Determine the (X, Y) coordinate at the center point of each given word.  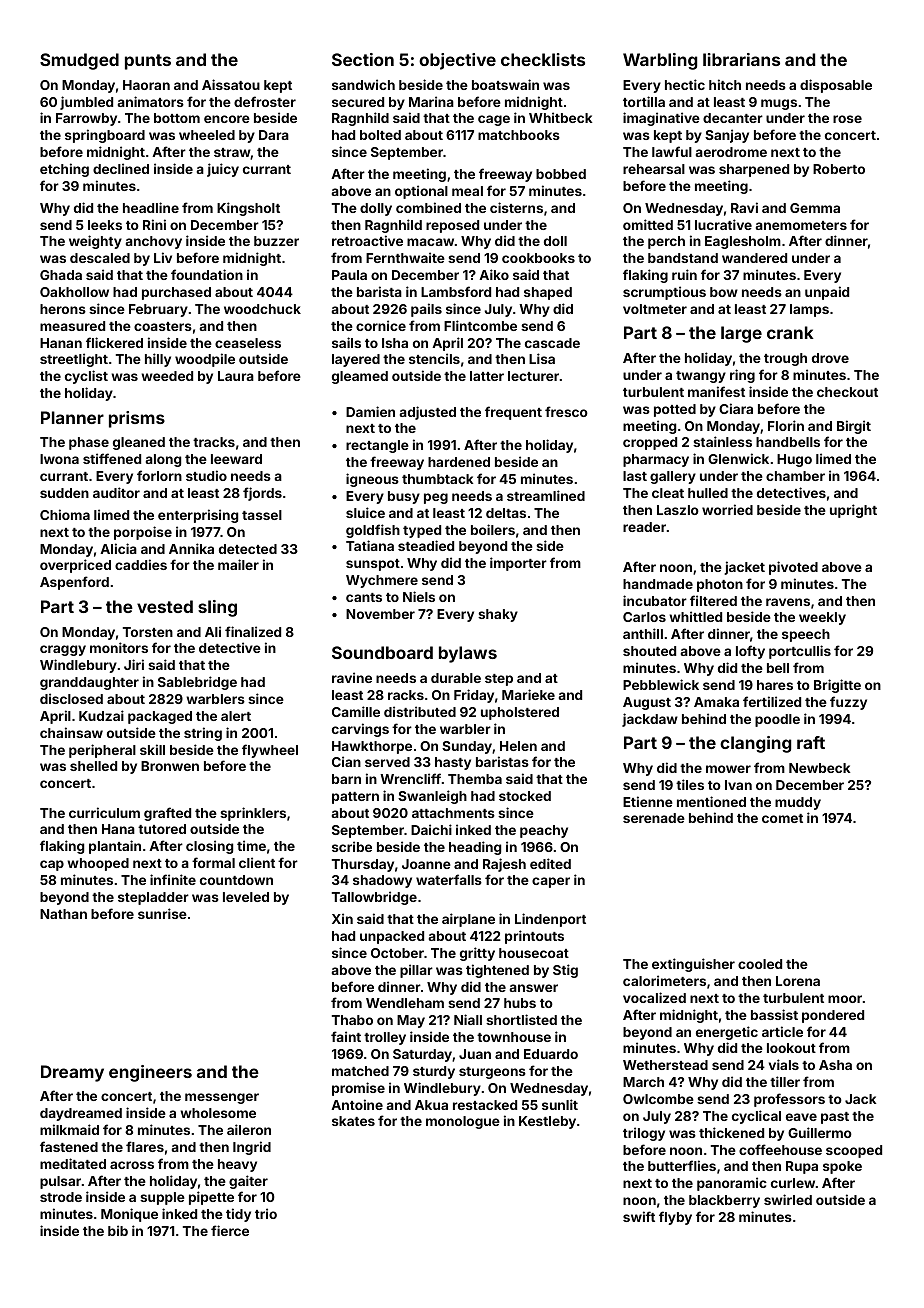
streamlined (546, 495)
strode (61, 1197)
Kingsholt (248, 209)
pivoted (793, 568)
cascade (552, 343)
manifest (716, 391)
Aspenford (74, 583)
